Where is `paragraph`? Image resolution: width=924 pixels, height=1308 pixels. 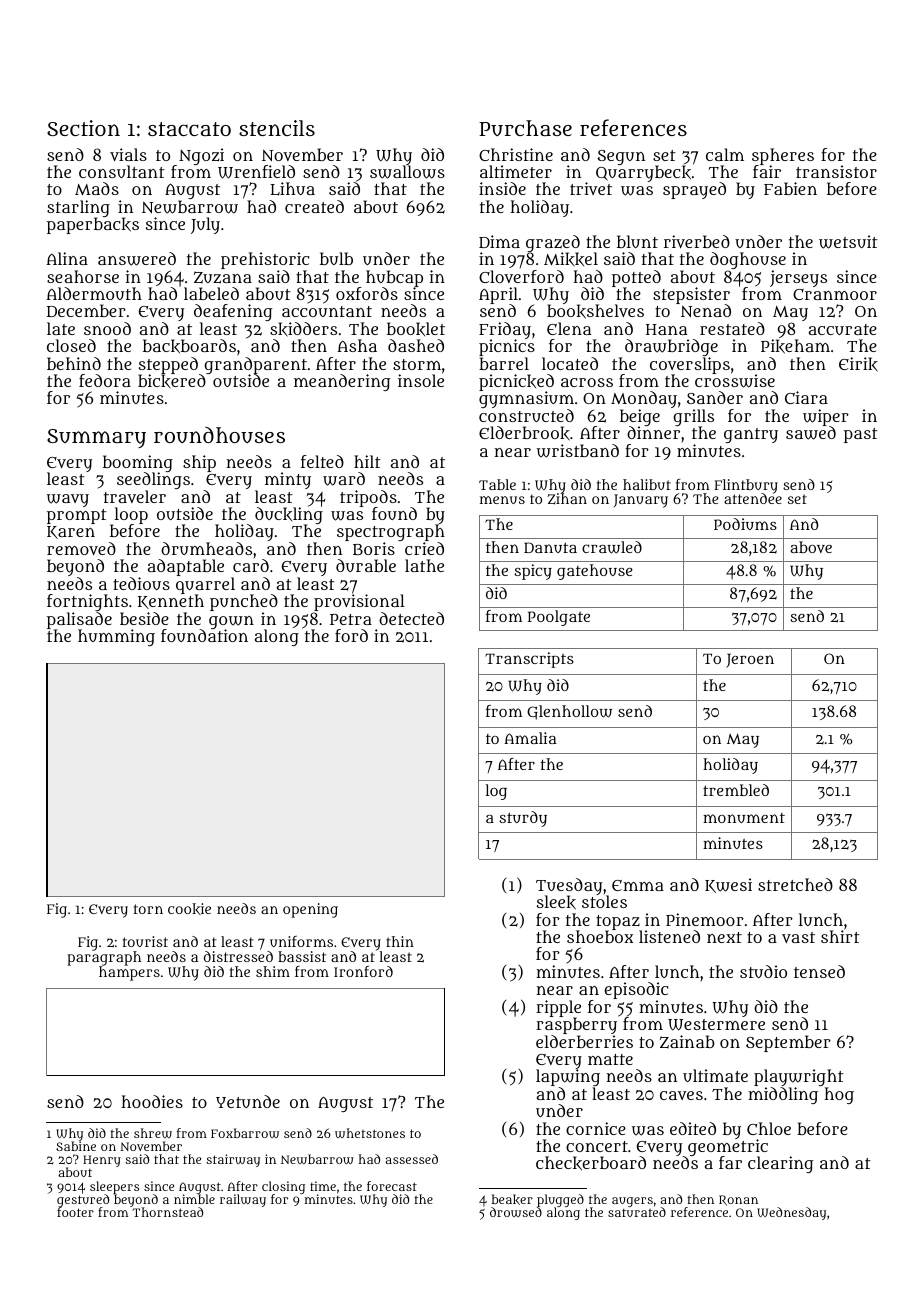 paragraph is located at coordinates (104, 959).
